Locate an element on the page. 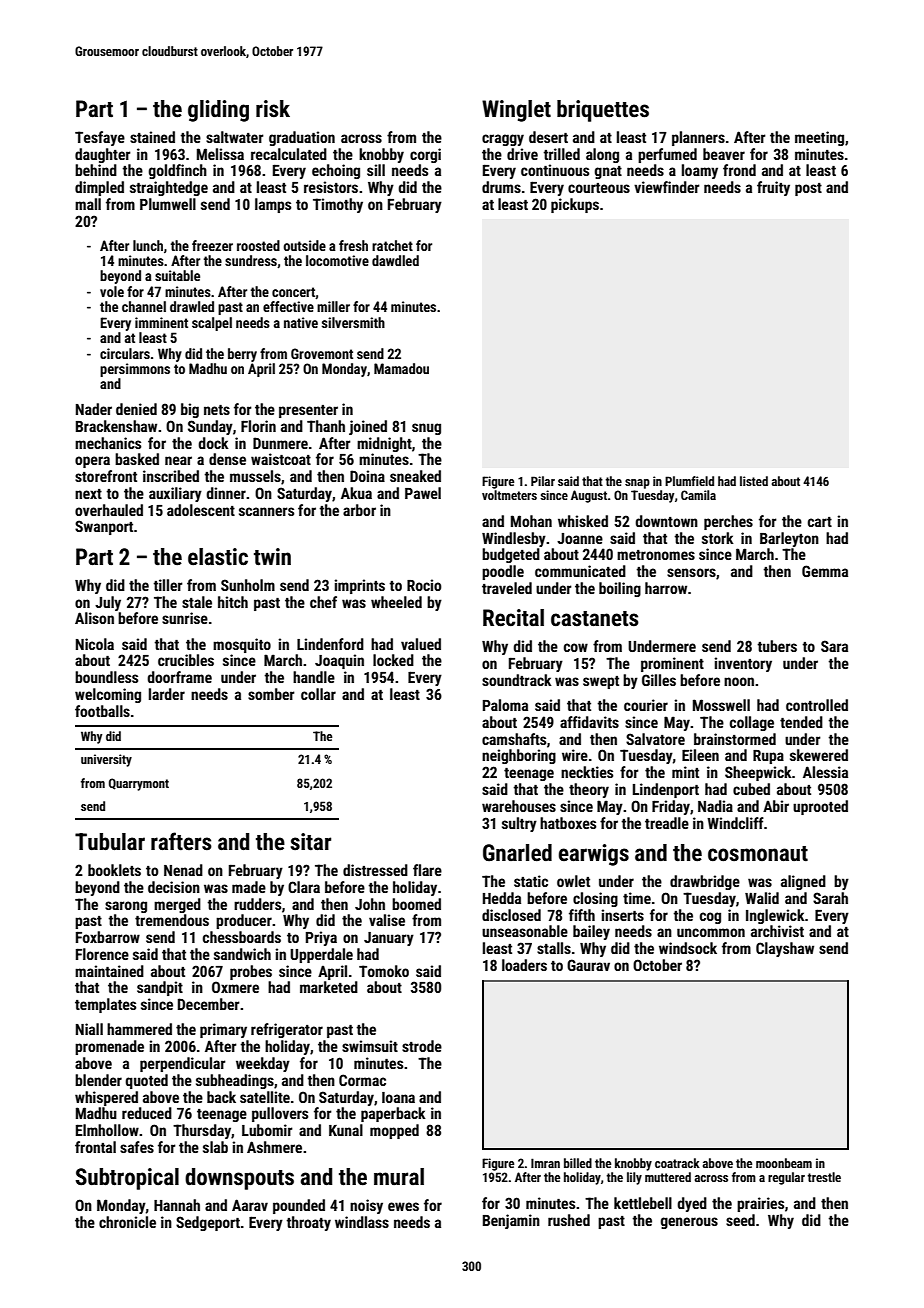 Image resolution: width=924 pixels, height=1308 pixels. Winglet is located at coordinates (516, 111).
